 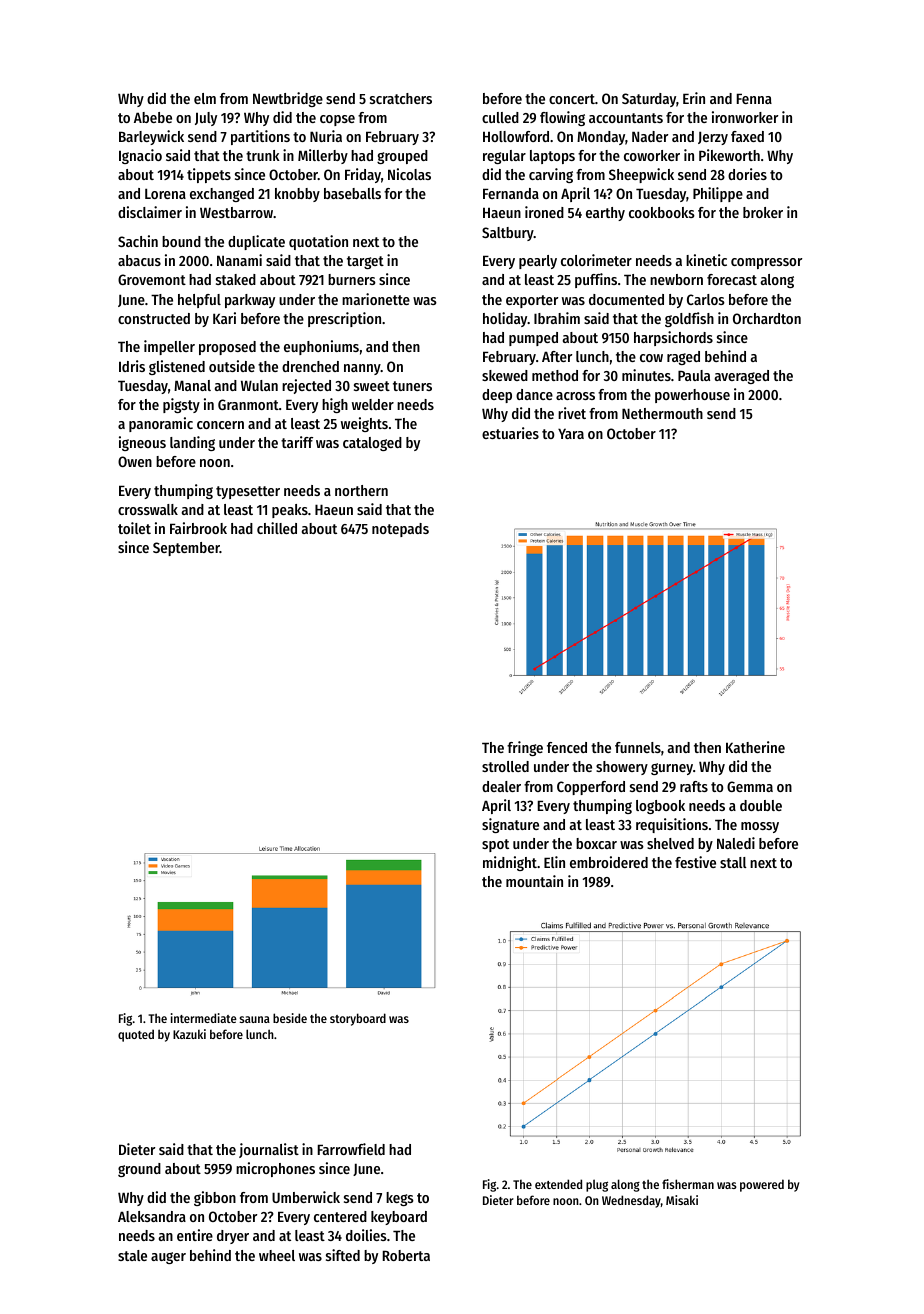 I want to click on dryer, so click(x=233, y=1237).
